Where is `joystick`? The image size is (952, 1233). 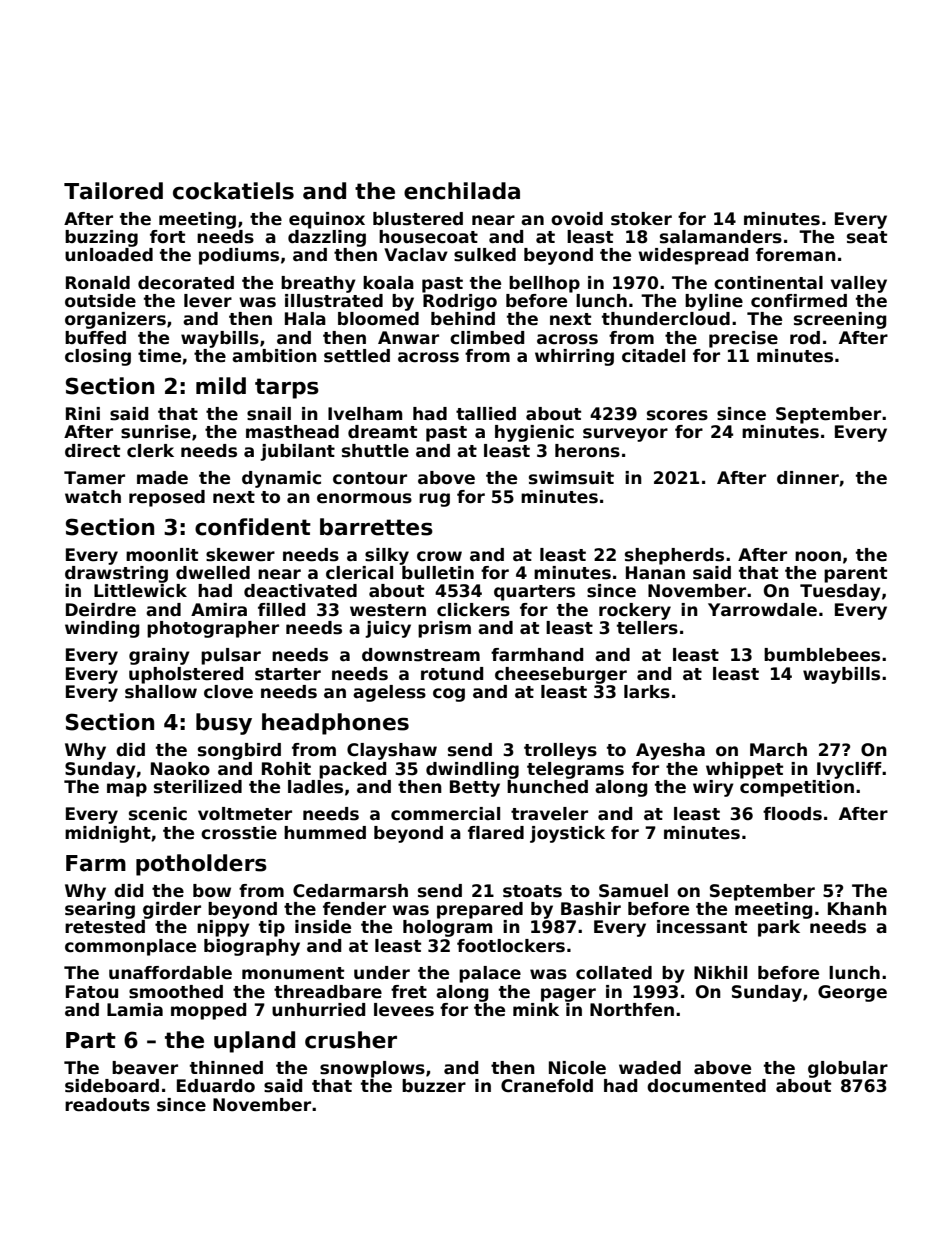
joystick is located at coordinates (567, 834).
